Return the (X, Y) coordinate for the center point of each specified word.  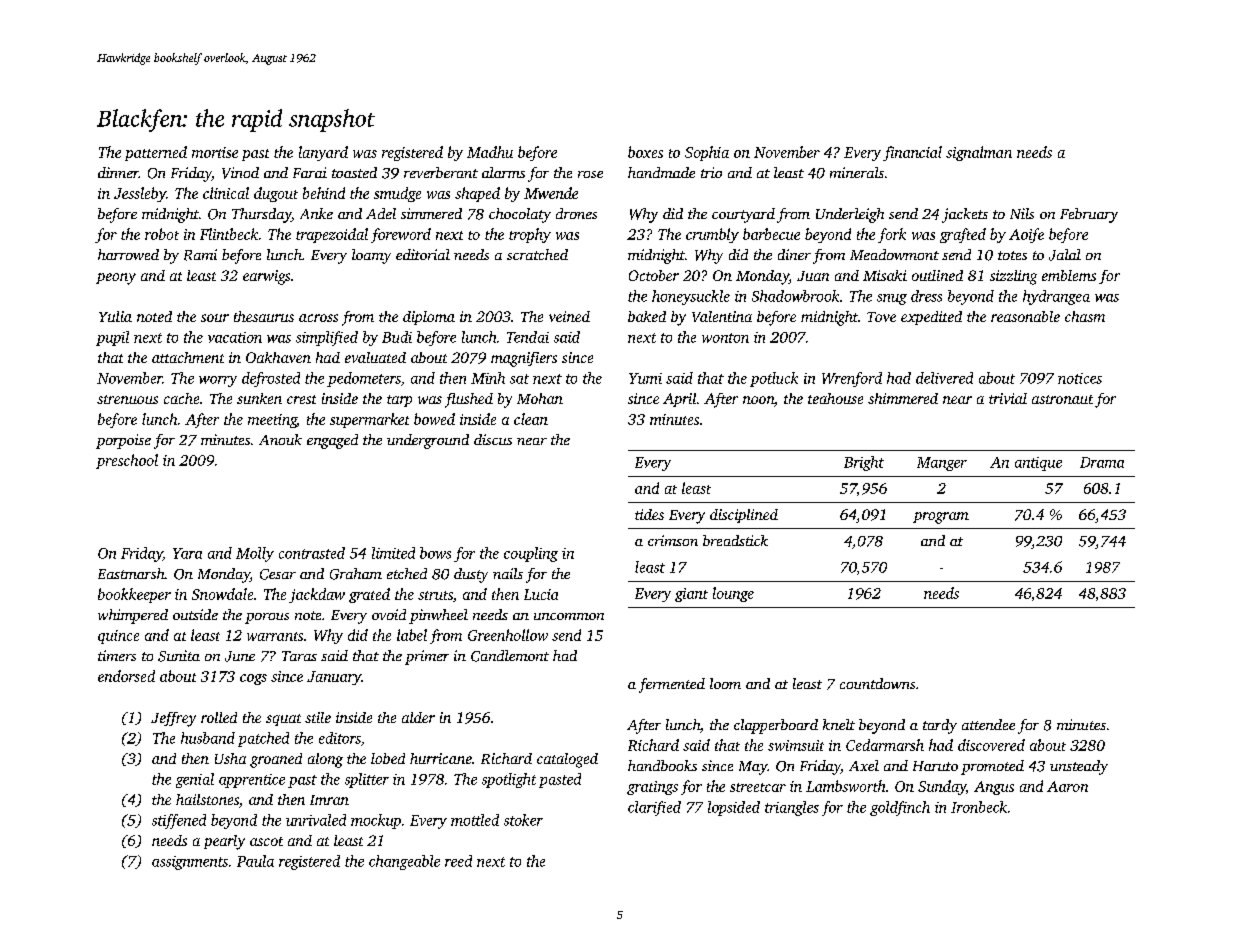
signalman (979, 153)
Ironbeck (979, 807)
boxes (645, 152)
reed (458, 861)
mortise (215, 152)
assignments (190, 863)
